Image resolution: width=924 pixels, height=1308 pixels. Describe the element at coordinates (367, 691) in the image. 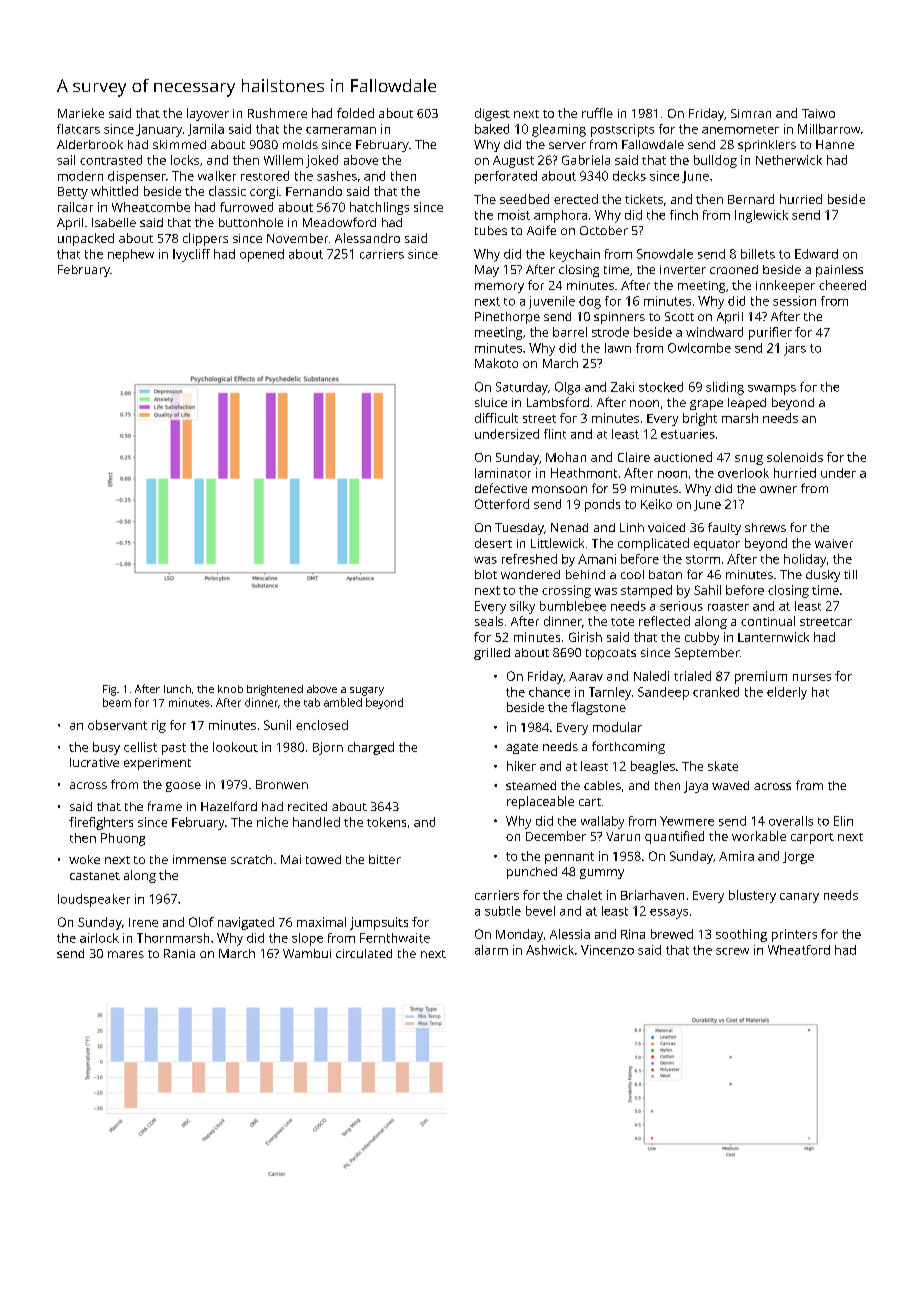

I see `sugary` at that location.
